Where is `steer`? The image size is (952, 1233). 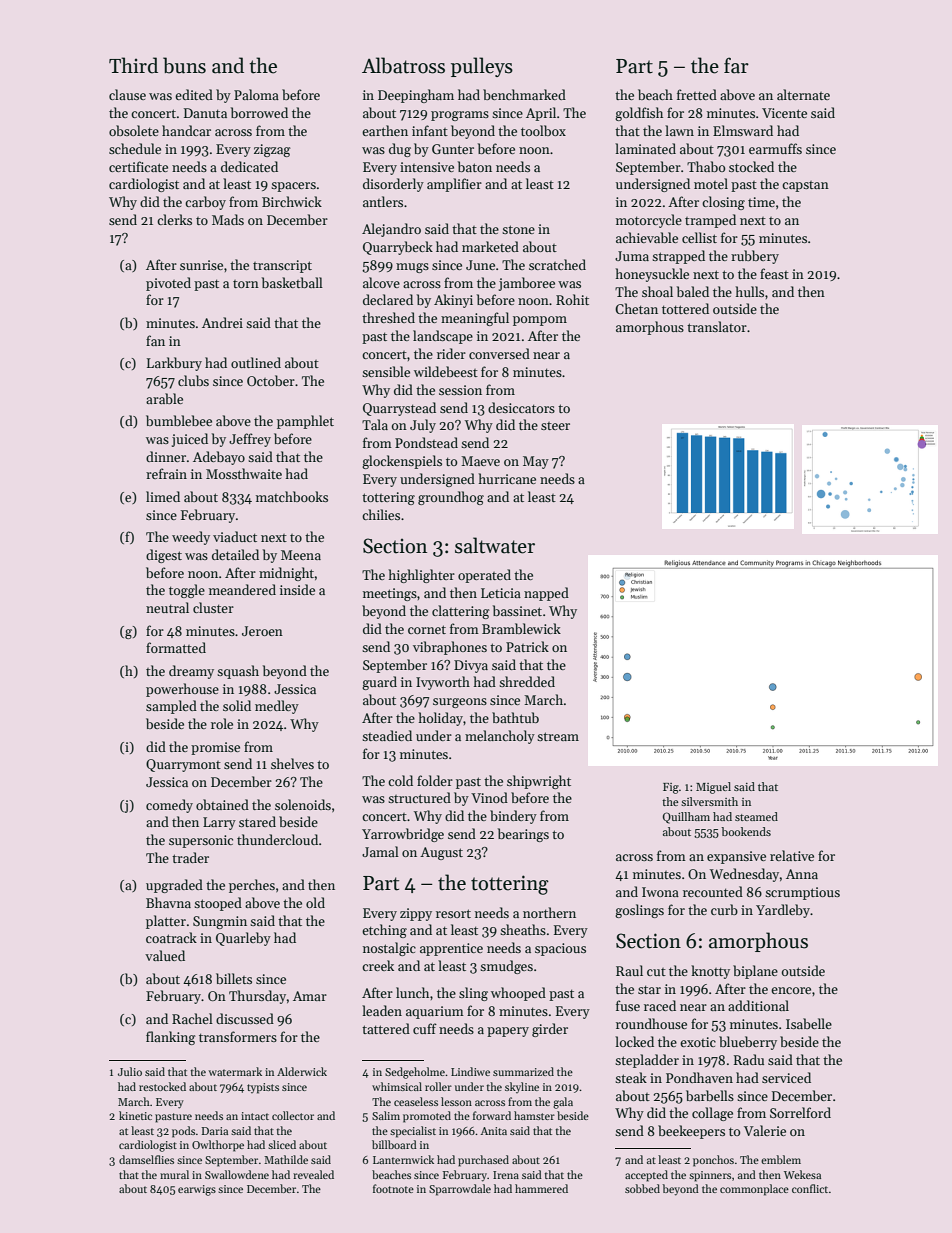
steer is located at coordinates (555, 426).
